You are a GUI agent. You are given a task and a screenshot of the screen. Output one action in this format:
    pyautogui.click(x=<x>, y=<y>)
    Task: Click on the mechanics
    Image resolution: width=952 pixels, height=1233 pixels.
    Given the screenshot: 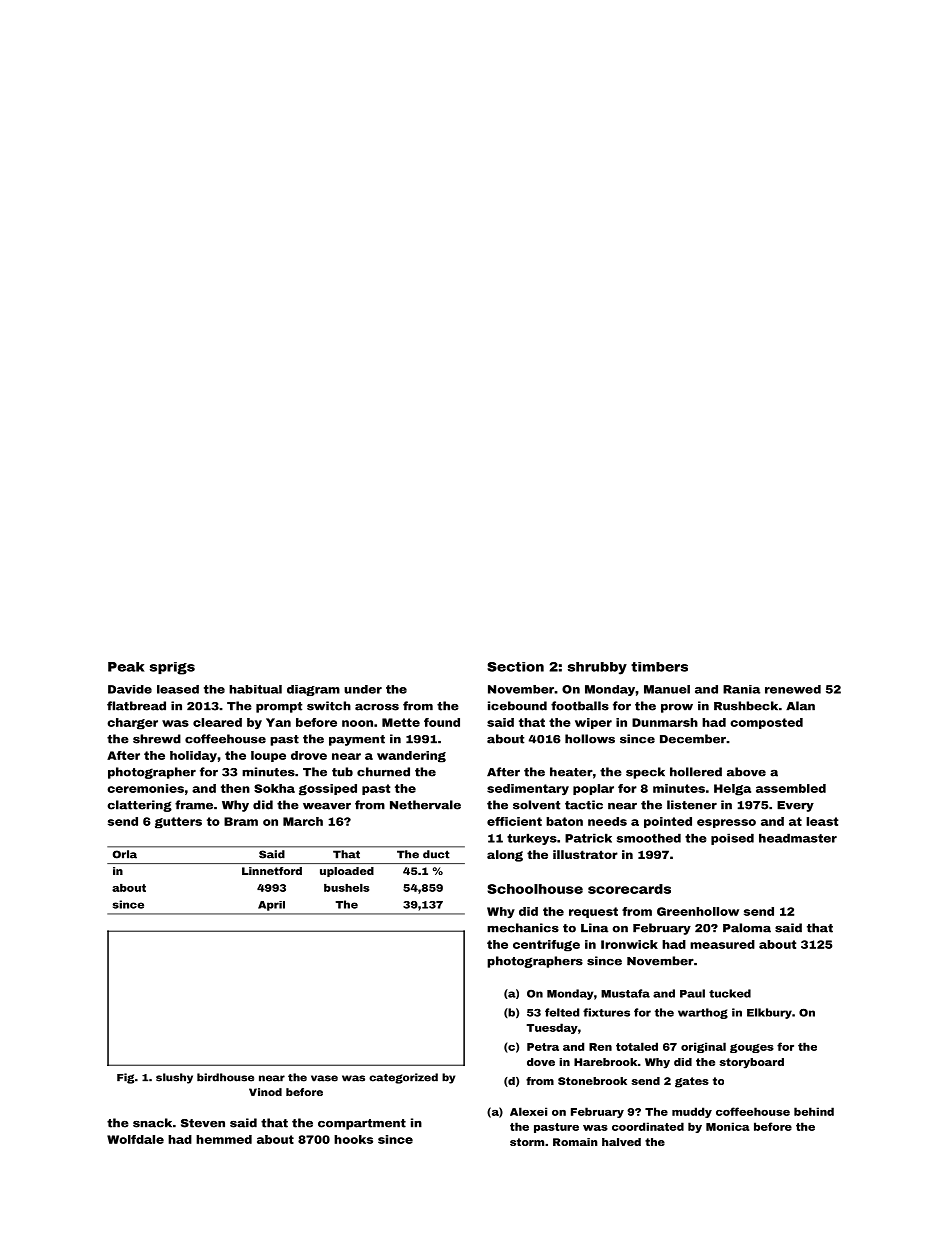 What is the action you would take?
    pyautogui.click(x=523, y=928)
